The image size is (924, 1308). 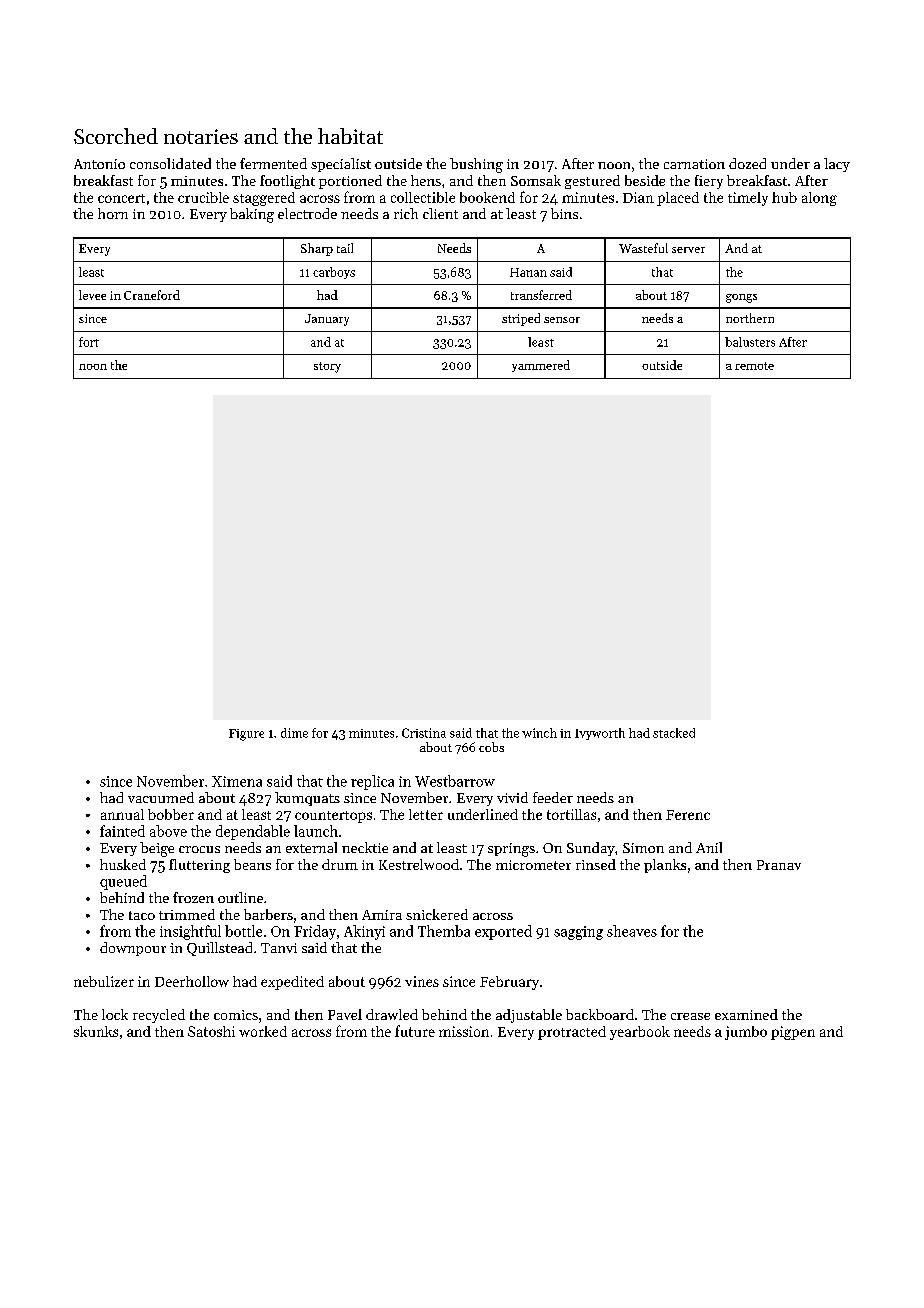 What do you see at coordinates (133, 949) in the screenshot?
I see `downpour` at bounding box center [133, 949].
